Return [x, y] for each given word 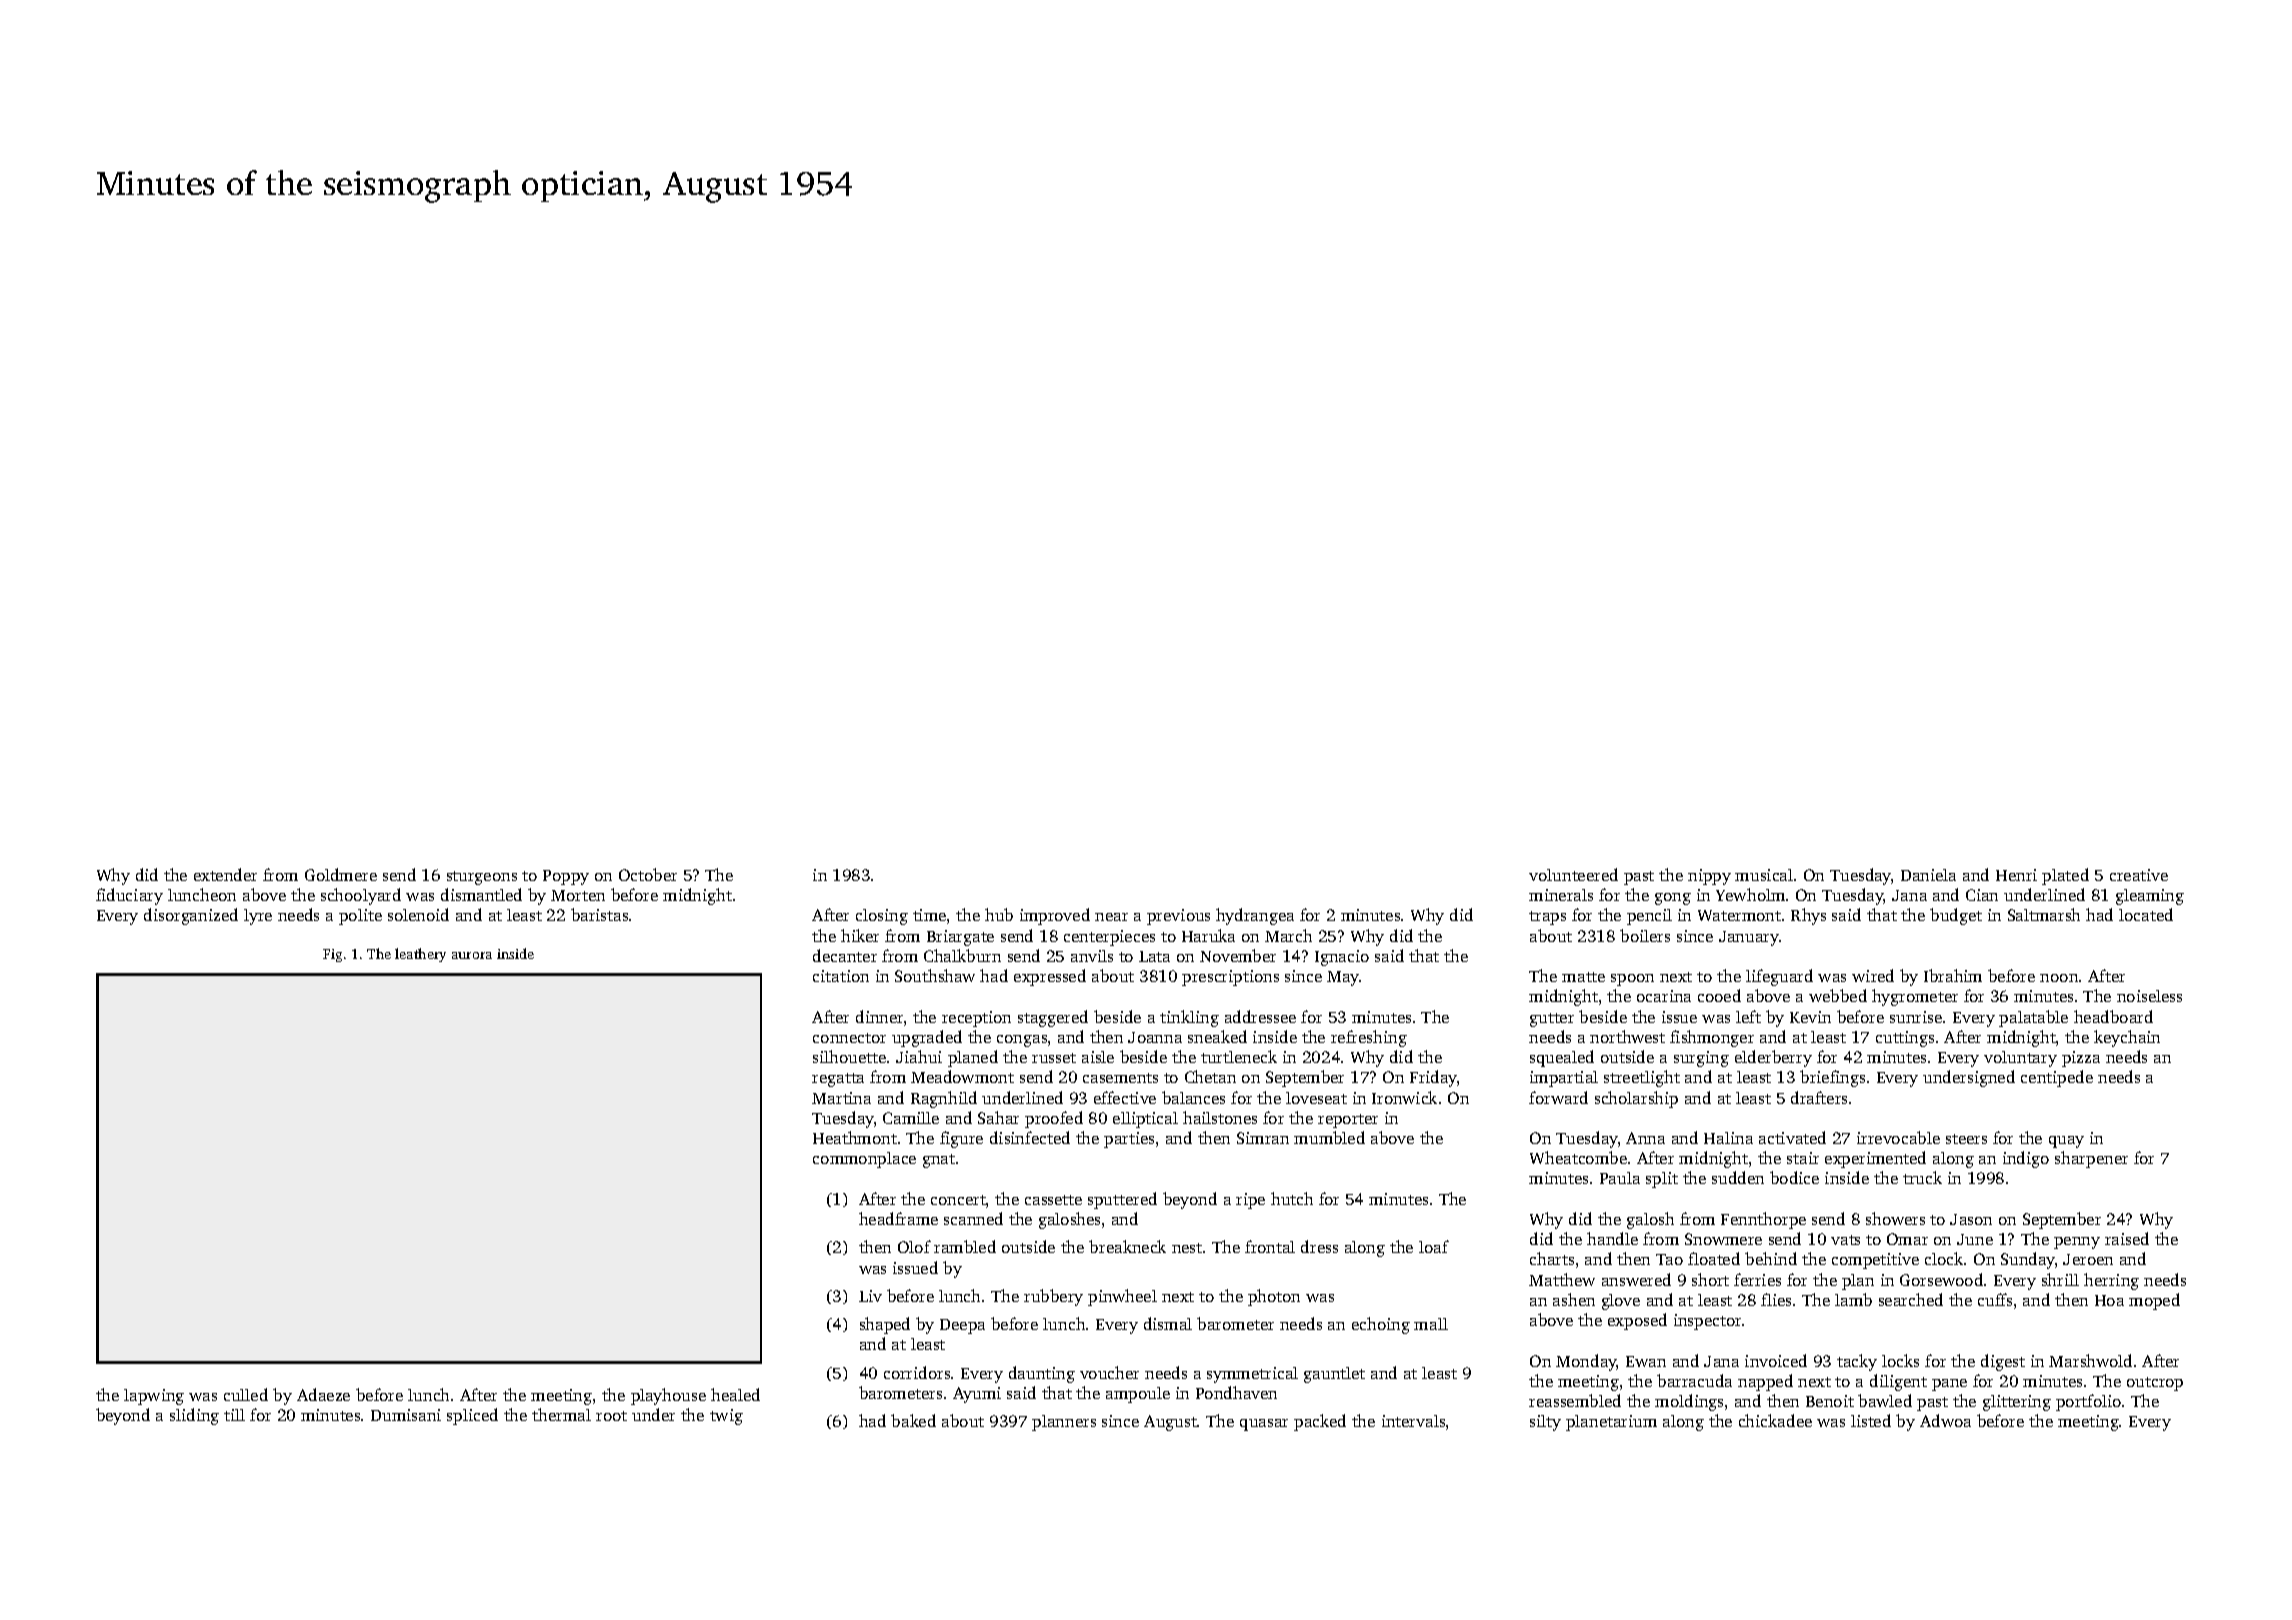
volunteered [1573, 874]
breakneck [1127, 1246]
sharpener [2091, 1159]
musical [1764, 875]
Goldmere [341, 874]
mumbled [1329, 1137]
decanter [845, 955]
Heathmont [855, 1137]
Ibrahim [1953, 975]
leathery [420, 955]
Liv [870, 1296]
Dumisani [406, 1415]
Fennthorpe [1763, 1220]
